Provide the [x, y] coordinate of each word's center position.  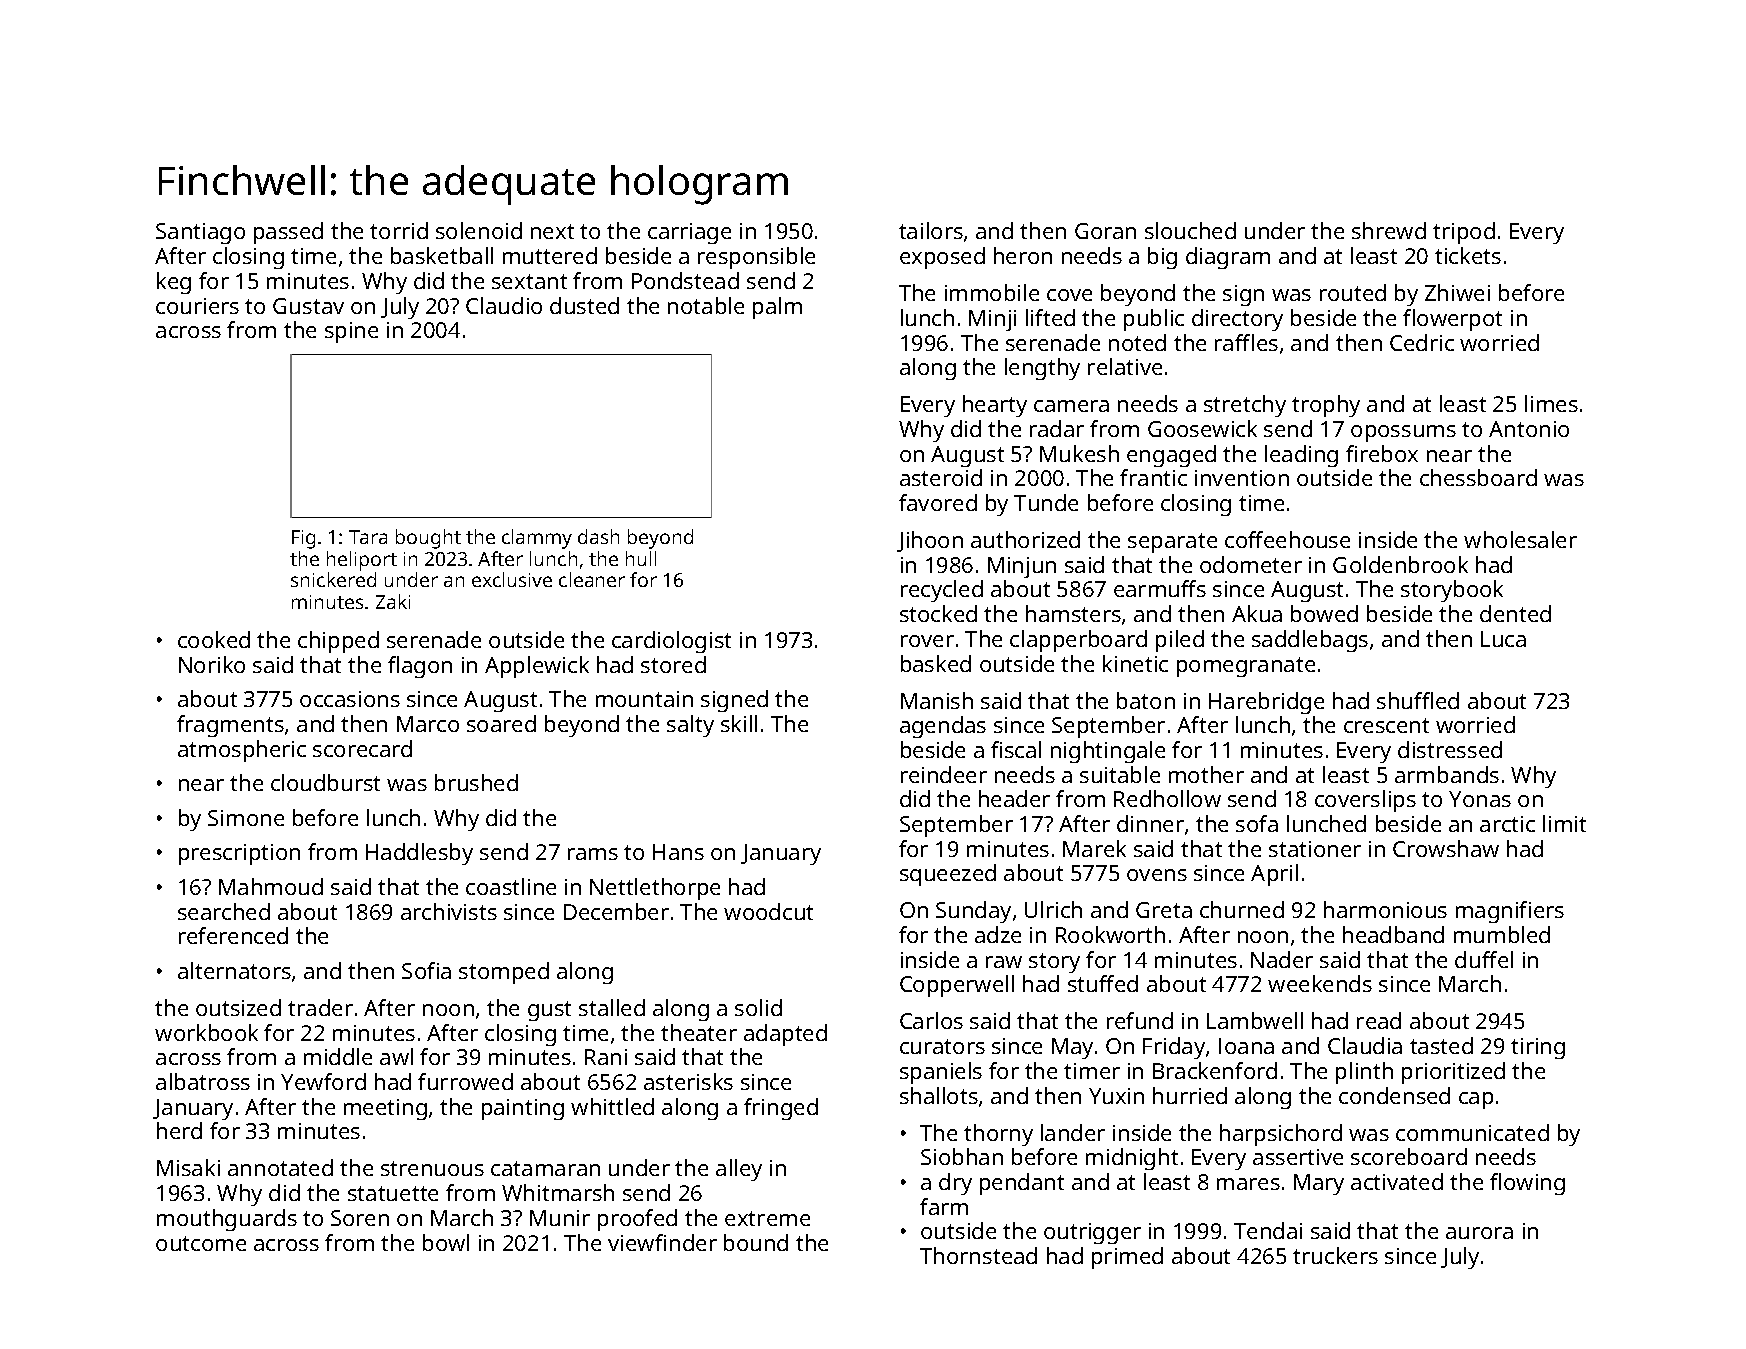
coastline [511, 886]
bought [428, 539]
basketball [442, 255]
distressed [1450, 749]
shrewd [1389, 230]
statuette [393, 1193]
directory [1237, 320]
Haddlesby [419, 854]
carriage [689, 233]
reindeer [944, 774]
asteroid [941, 477]
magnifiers [1510, 912]
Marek [1094, 848]
